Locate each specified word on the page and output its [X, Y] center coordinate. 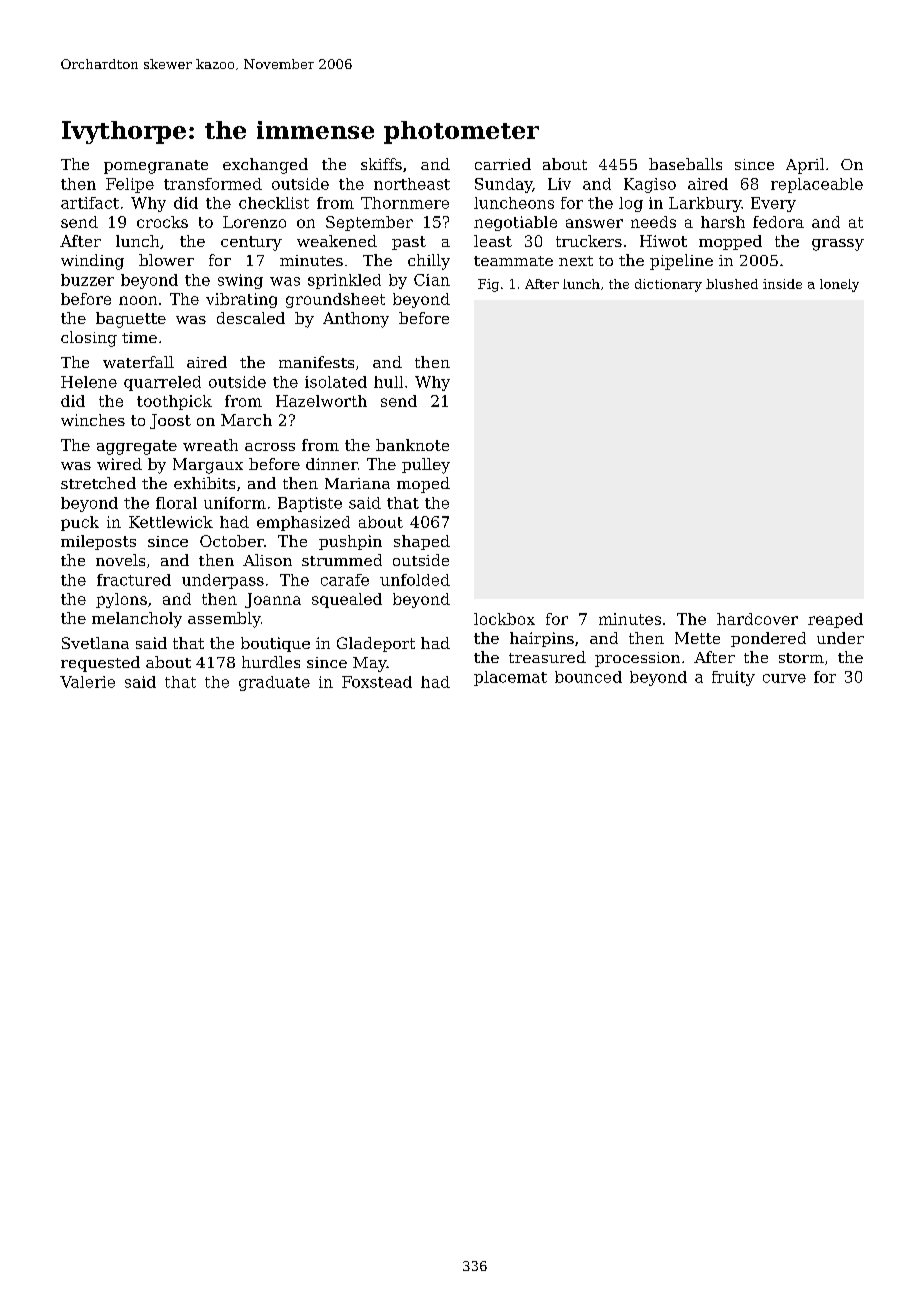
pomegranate [156, 167]
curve [784, 678]
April [805, 166]
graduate [274, 683]
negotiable [515, 223]
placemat [510, 678]
